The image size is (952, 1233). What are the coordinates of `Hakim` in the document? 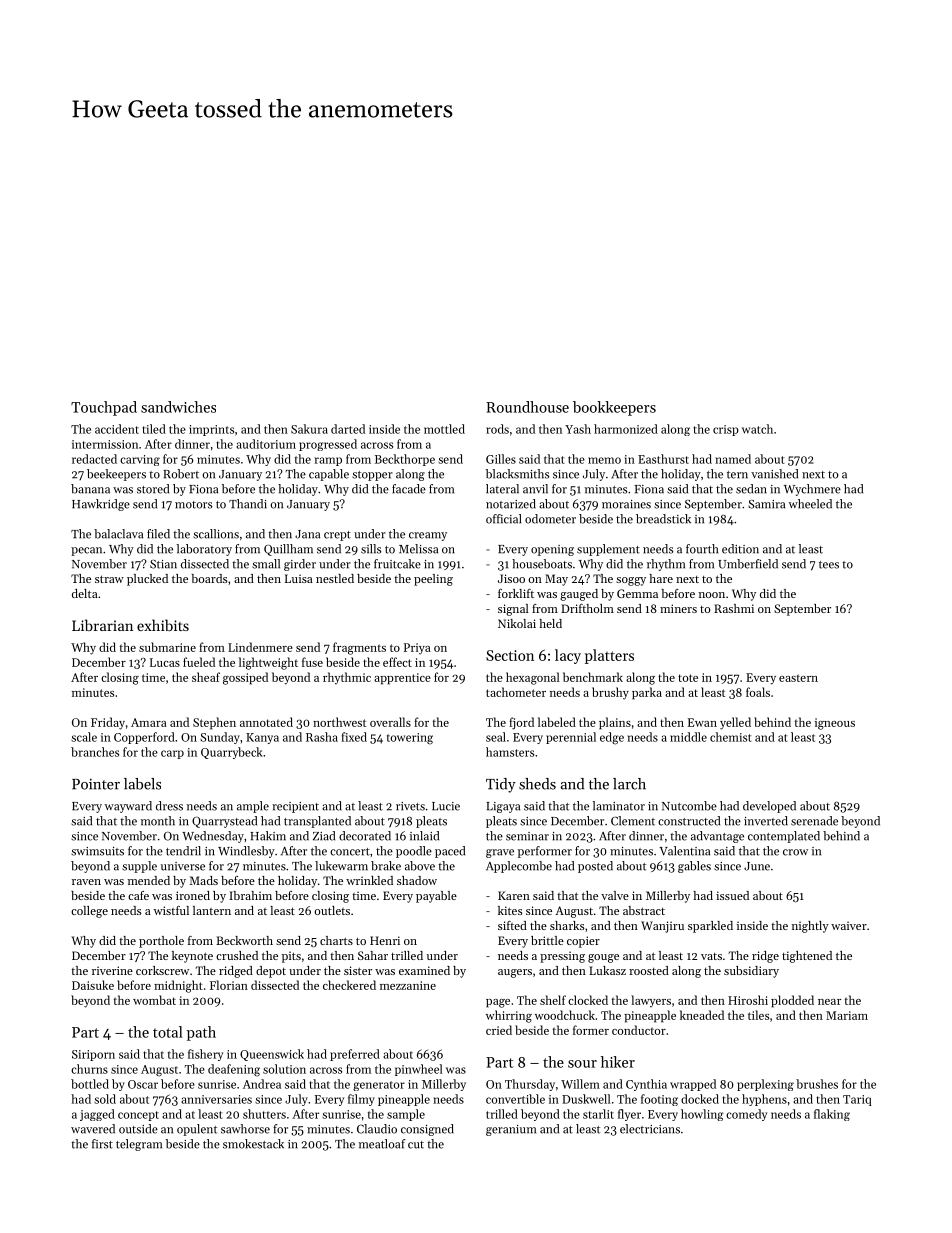 It's located at (268, 836).
